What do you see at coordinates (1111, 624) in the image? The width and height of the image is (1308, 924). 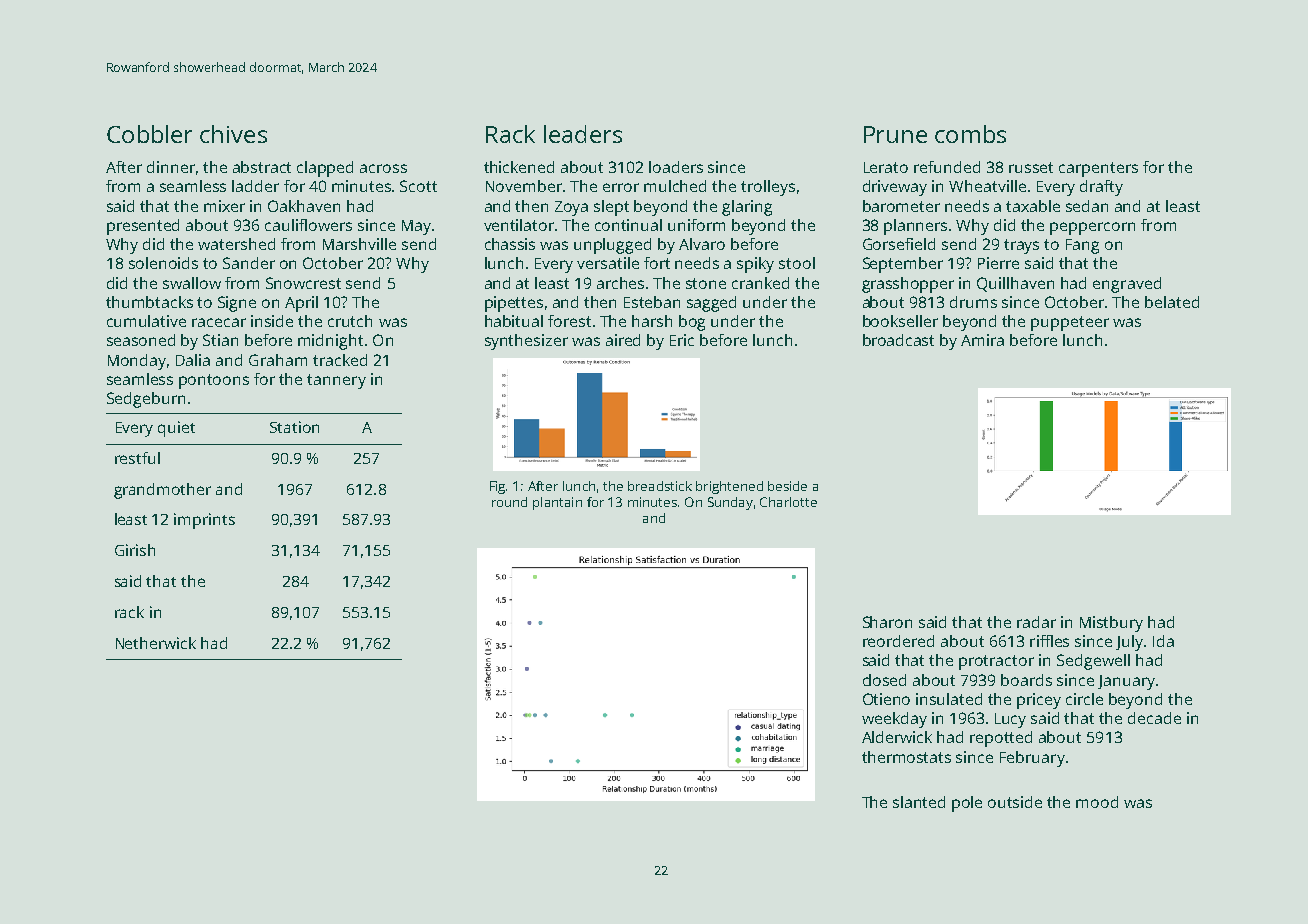 I see `Mistbury` at bounding box center [1111, 624].
